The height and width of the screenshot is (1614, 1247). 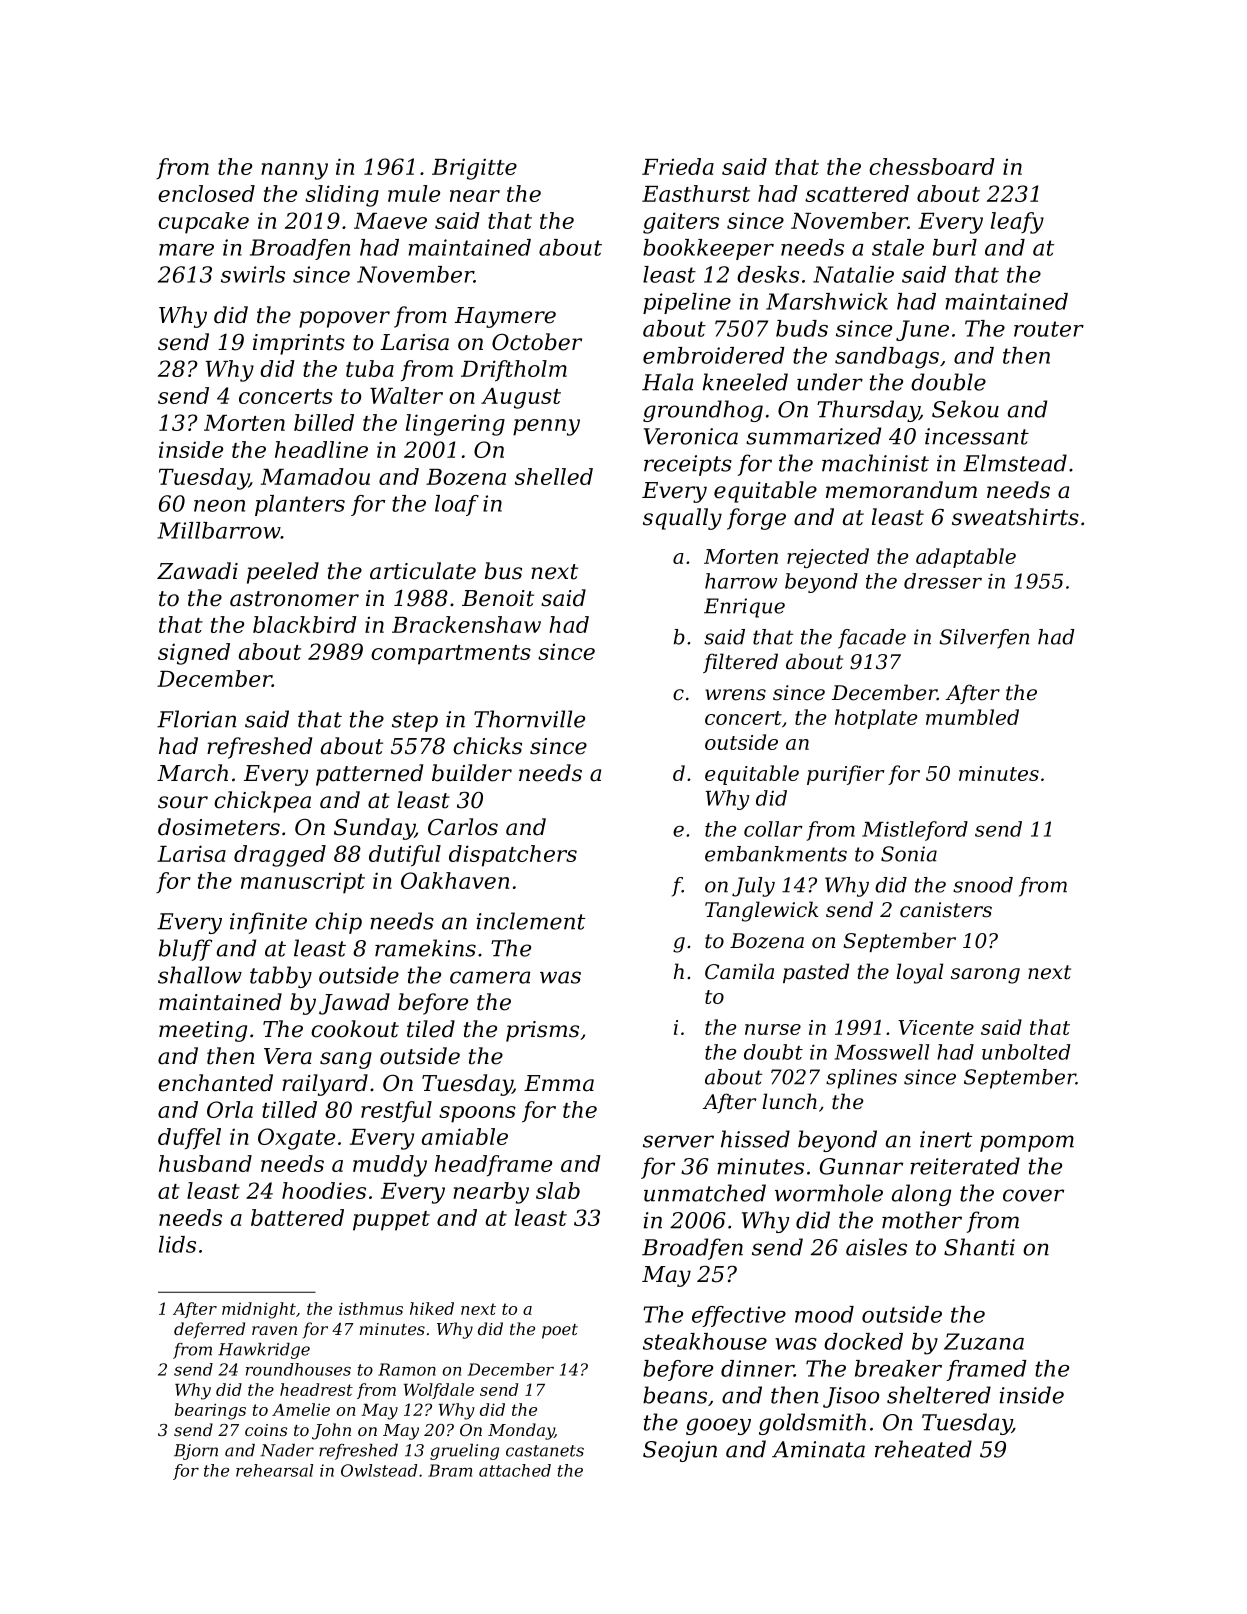 I want to click on dutiful, so click(x=405, y=856).
